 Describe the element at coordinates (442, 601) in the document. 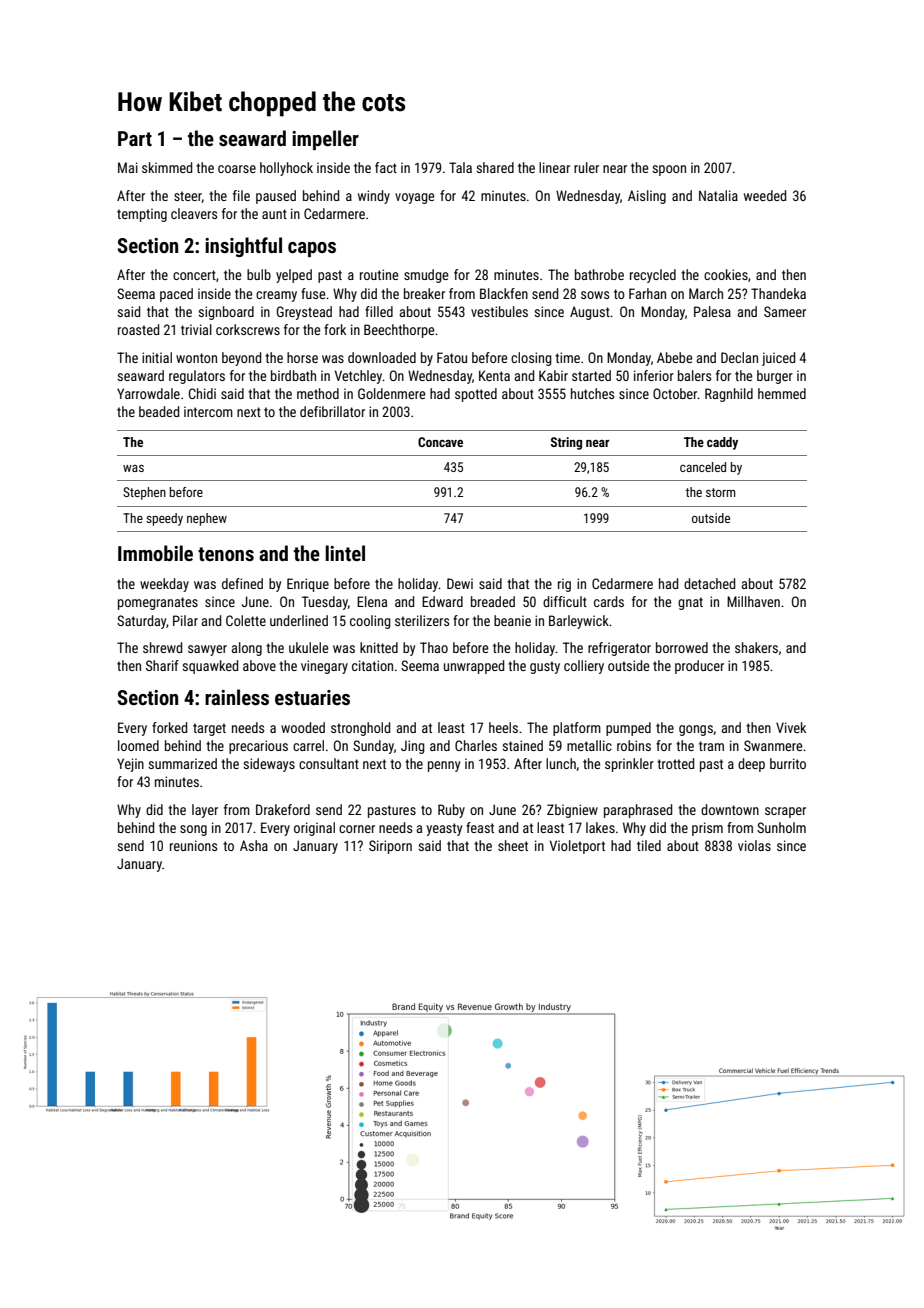

I see `Edward` at that location.
